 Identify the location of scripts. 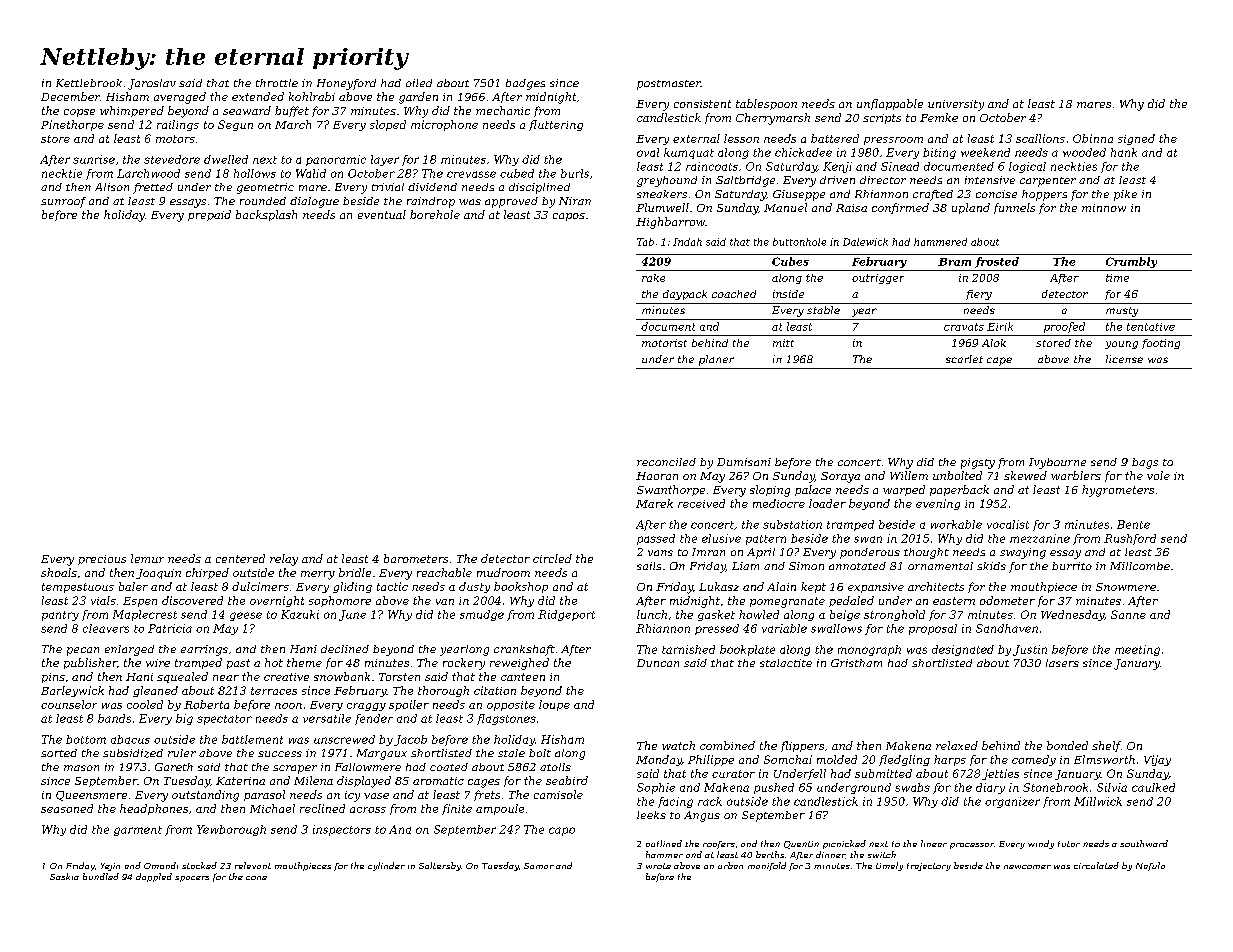
(882, 119).
